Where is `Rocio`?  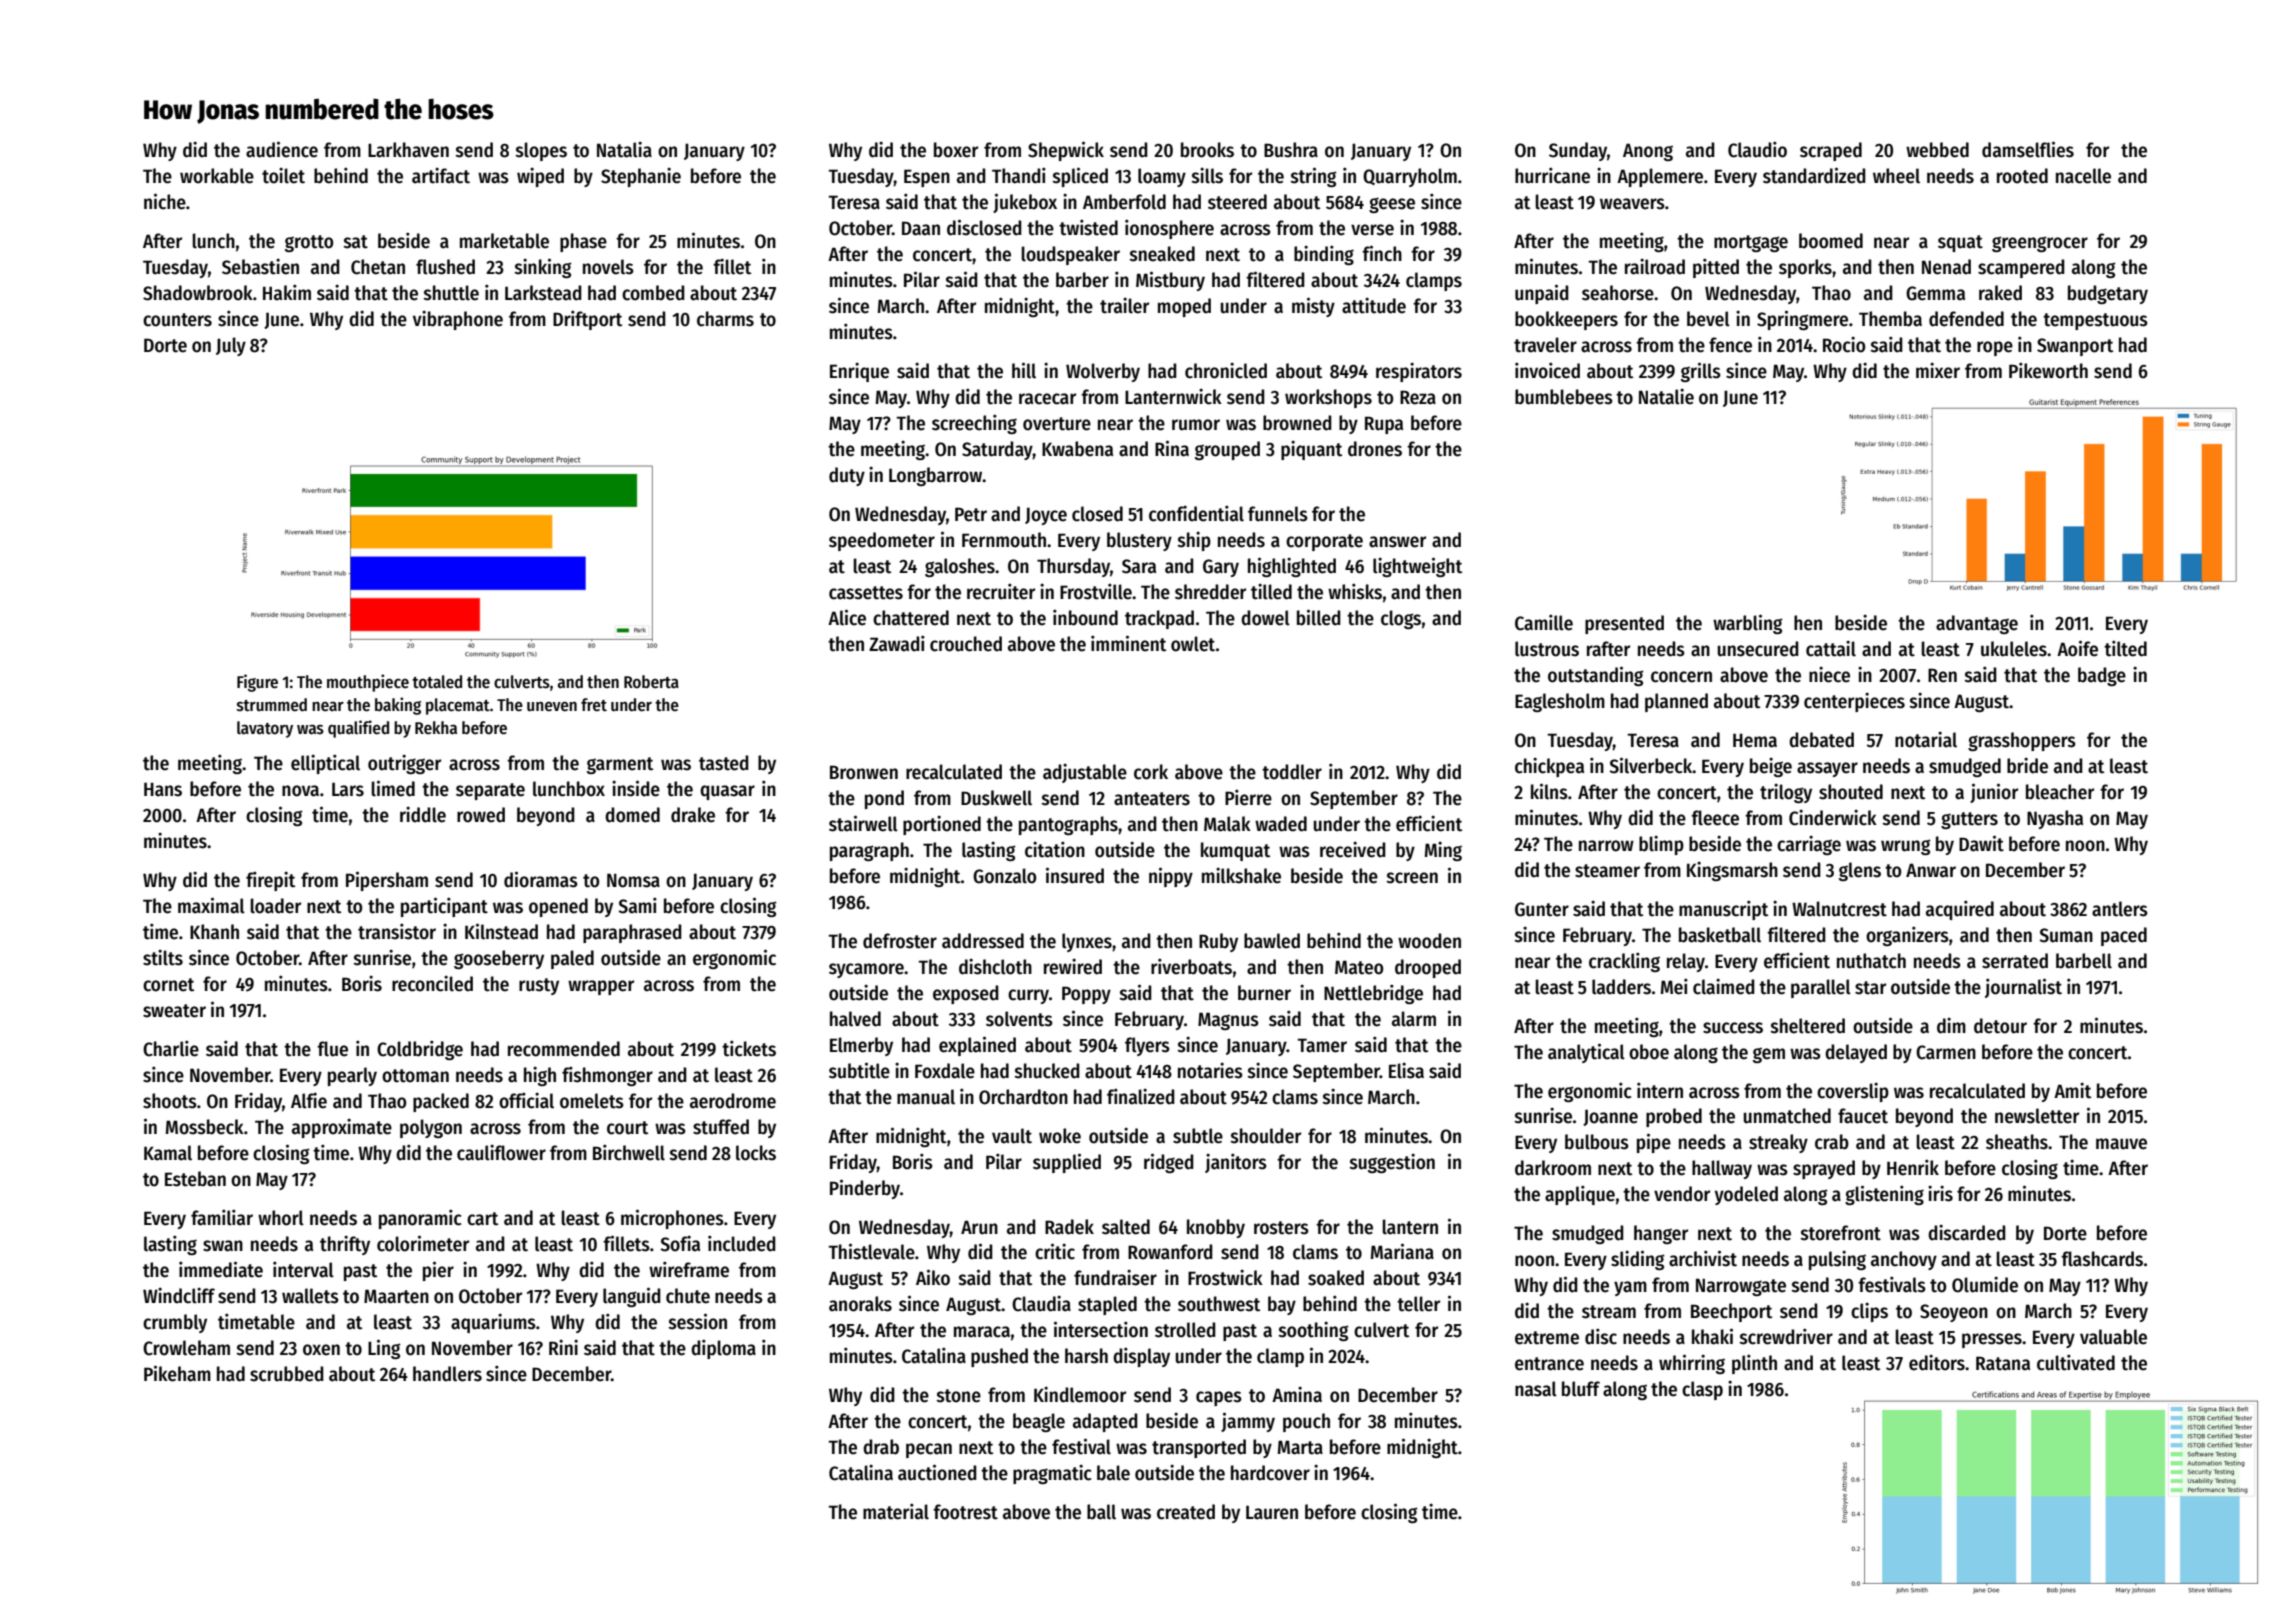 Rocio is located at coordinates (1844, 345).
